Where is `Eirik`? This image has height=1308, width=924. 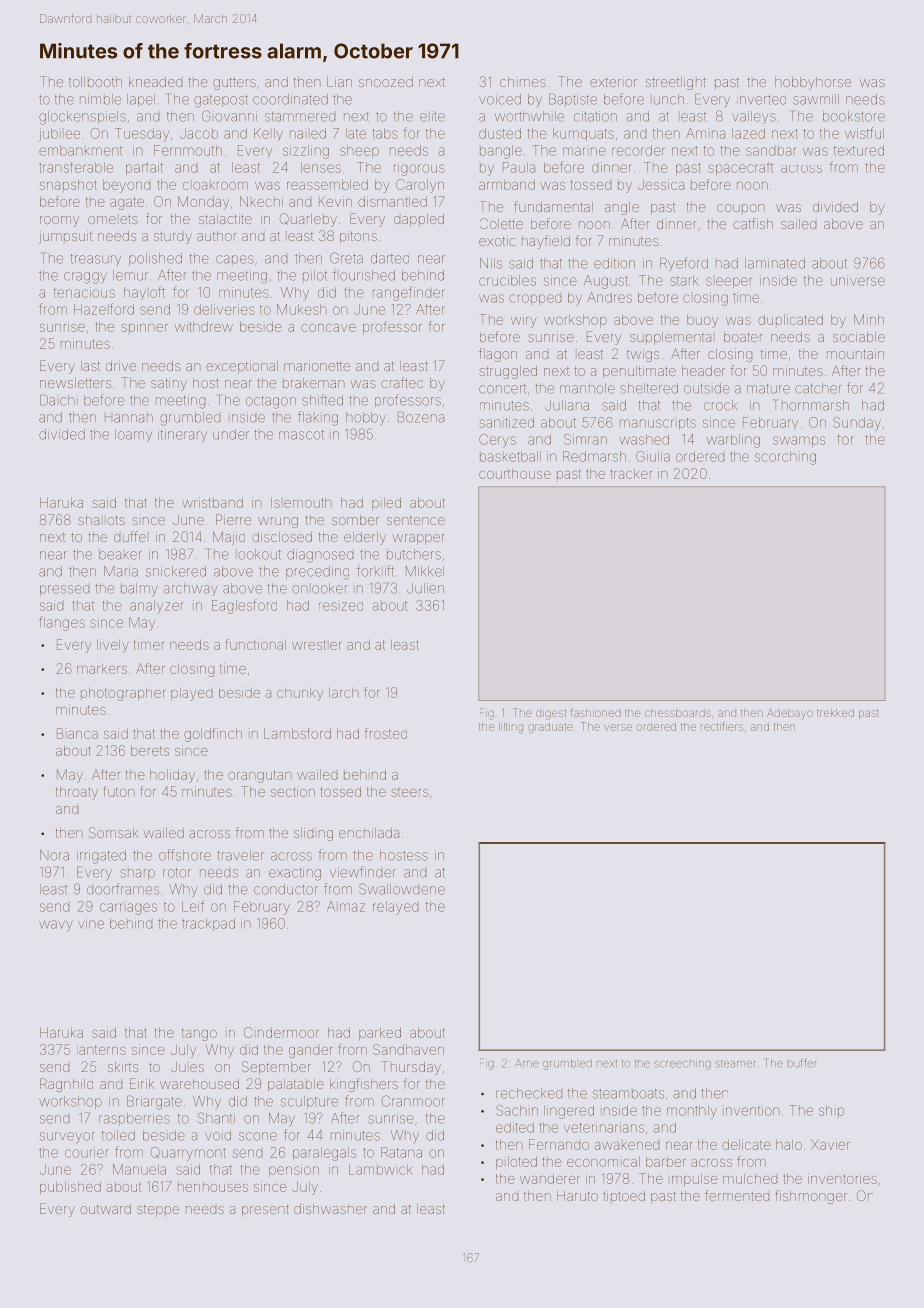
Eirik is located at coordinates (142, 1083).
